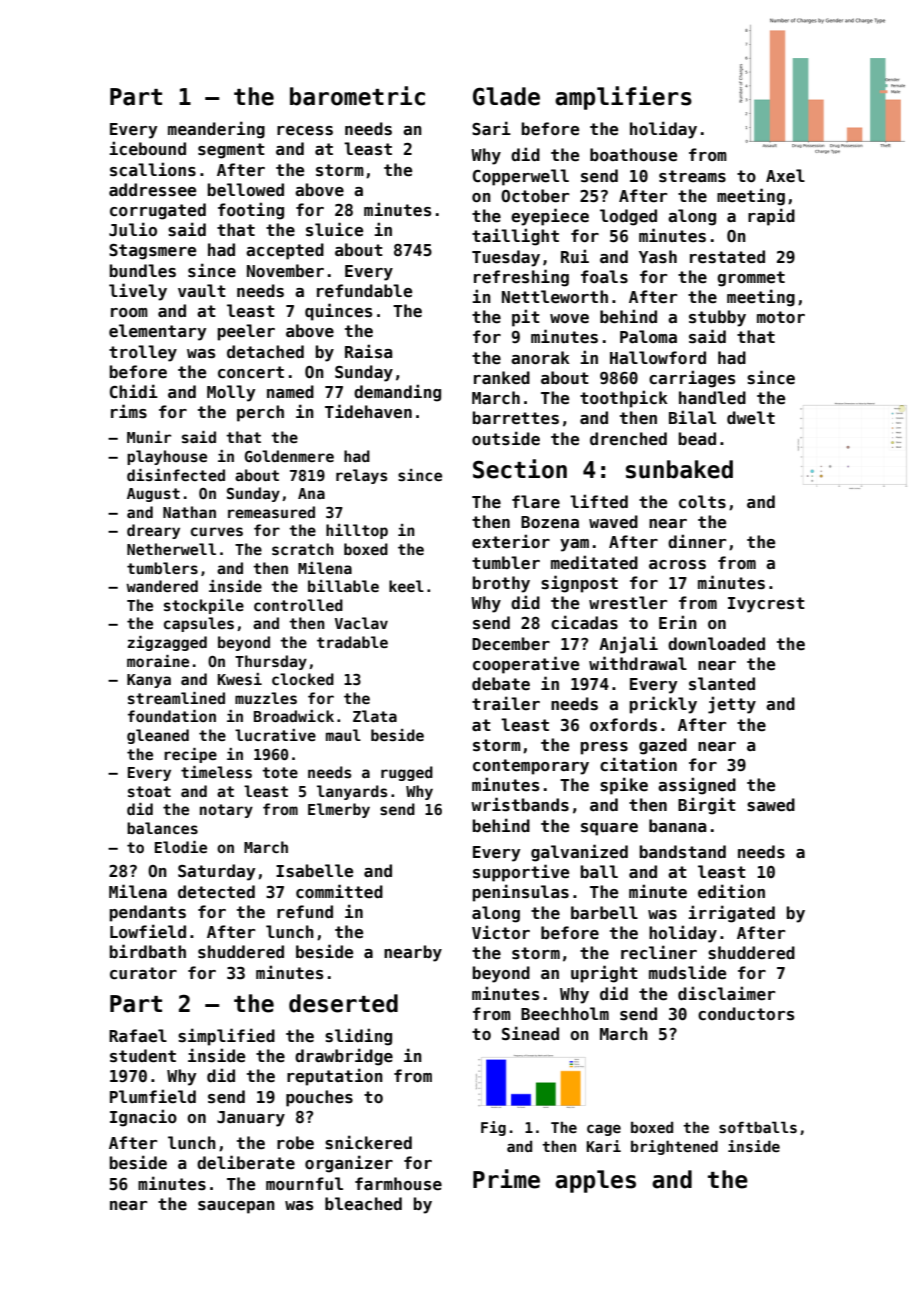  What do you see at coordinates (623, 98) in the screenshot?
I see `amplifiers` at bounding box center [623, 98].
